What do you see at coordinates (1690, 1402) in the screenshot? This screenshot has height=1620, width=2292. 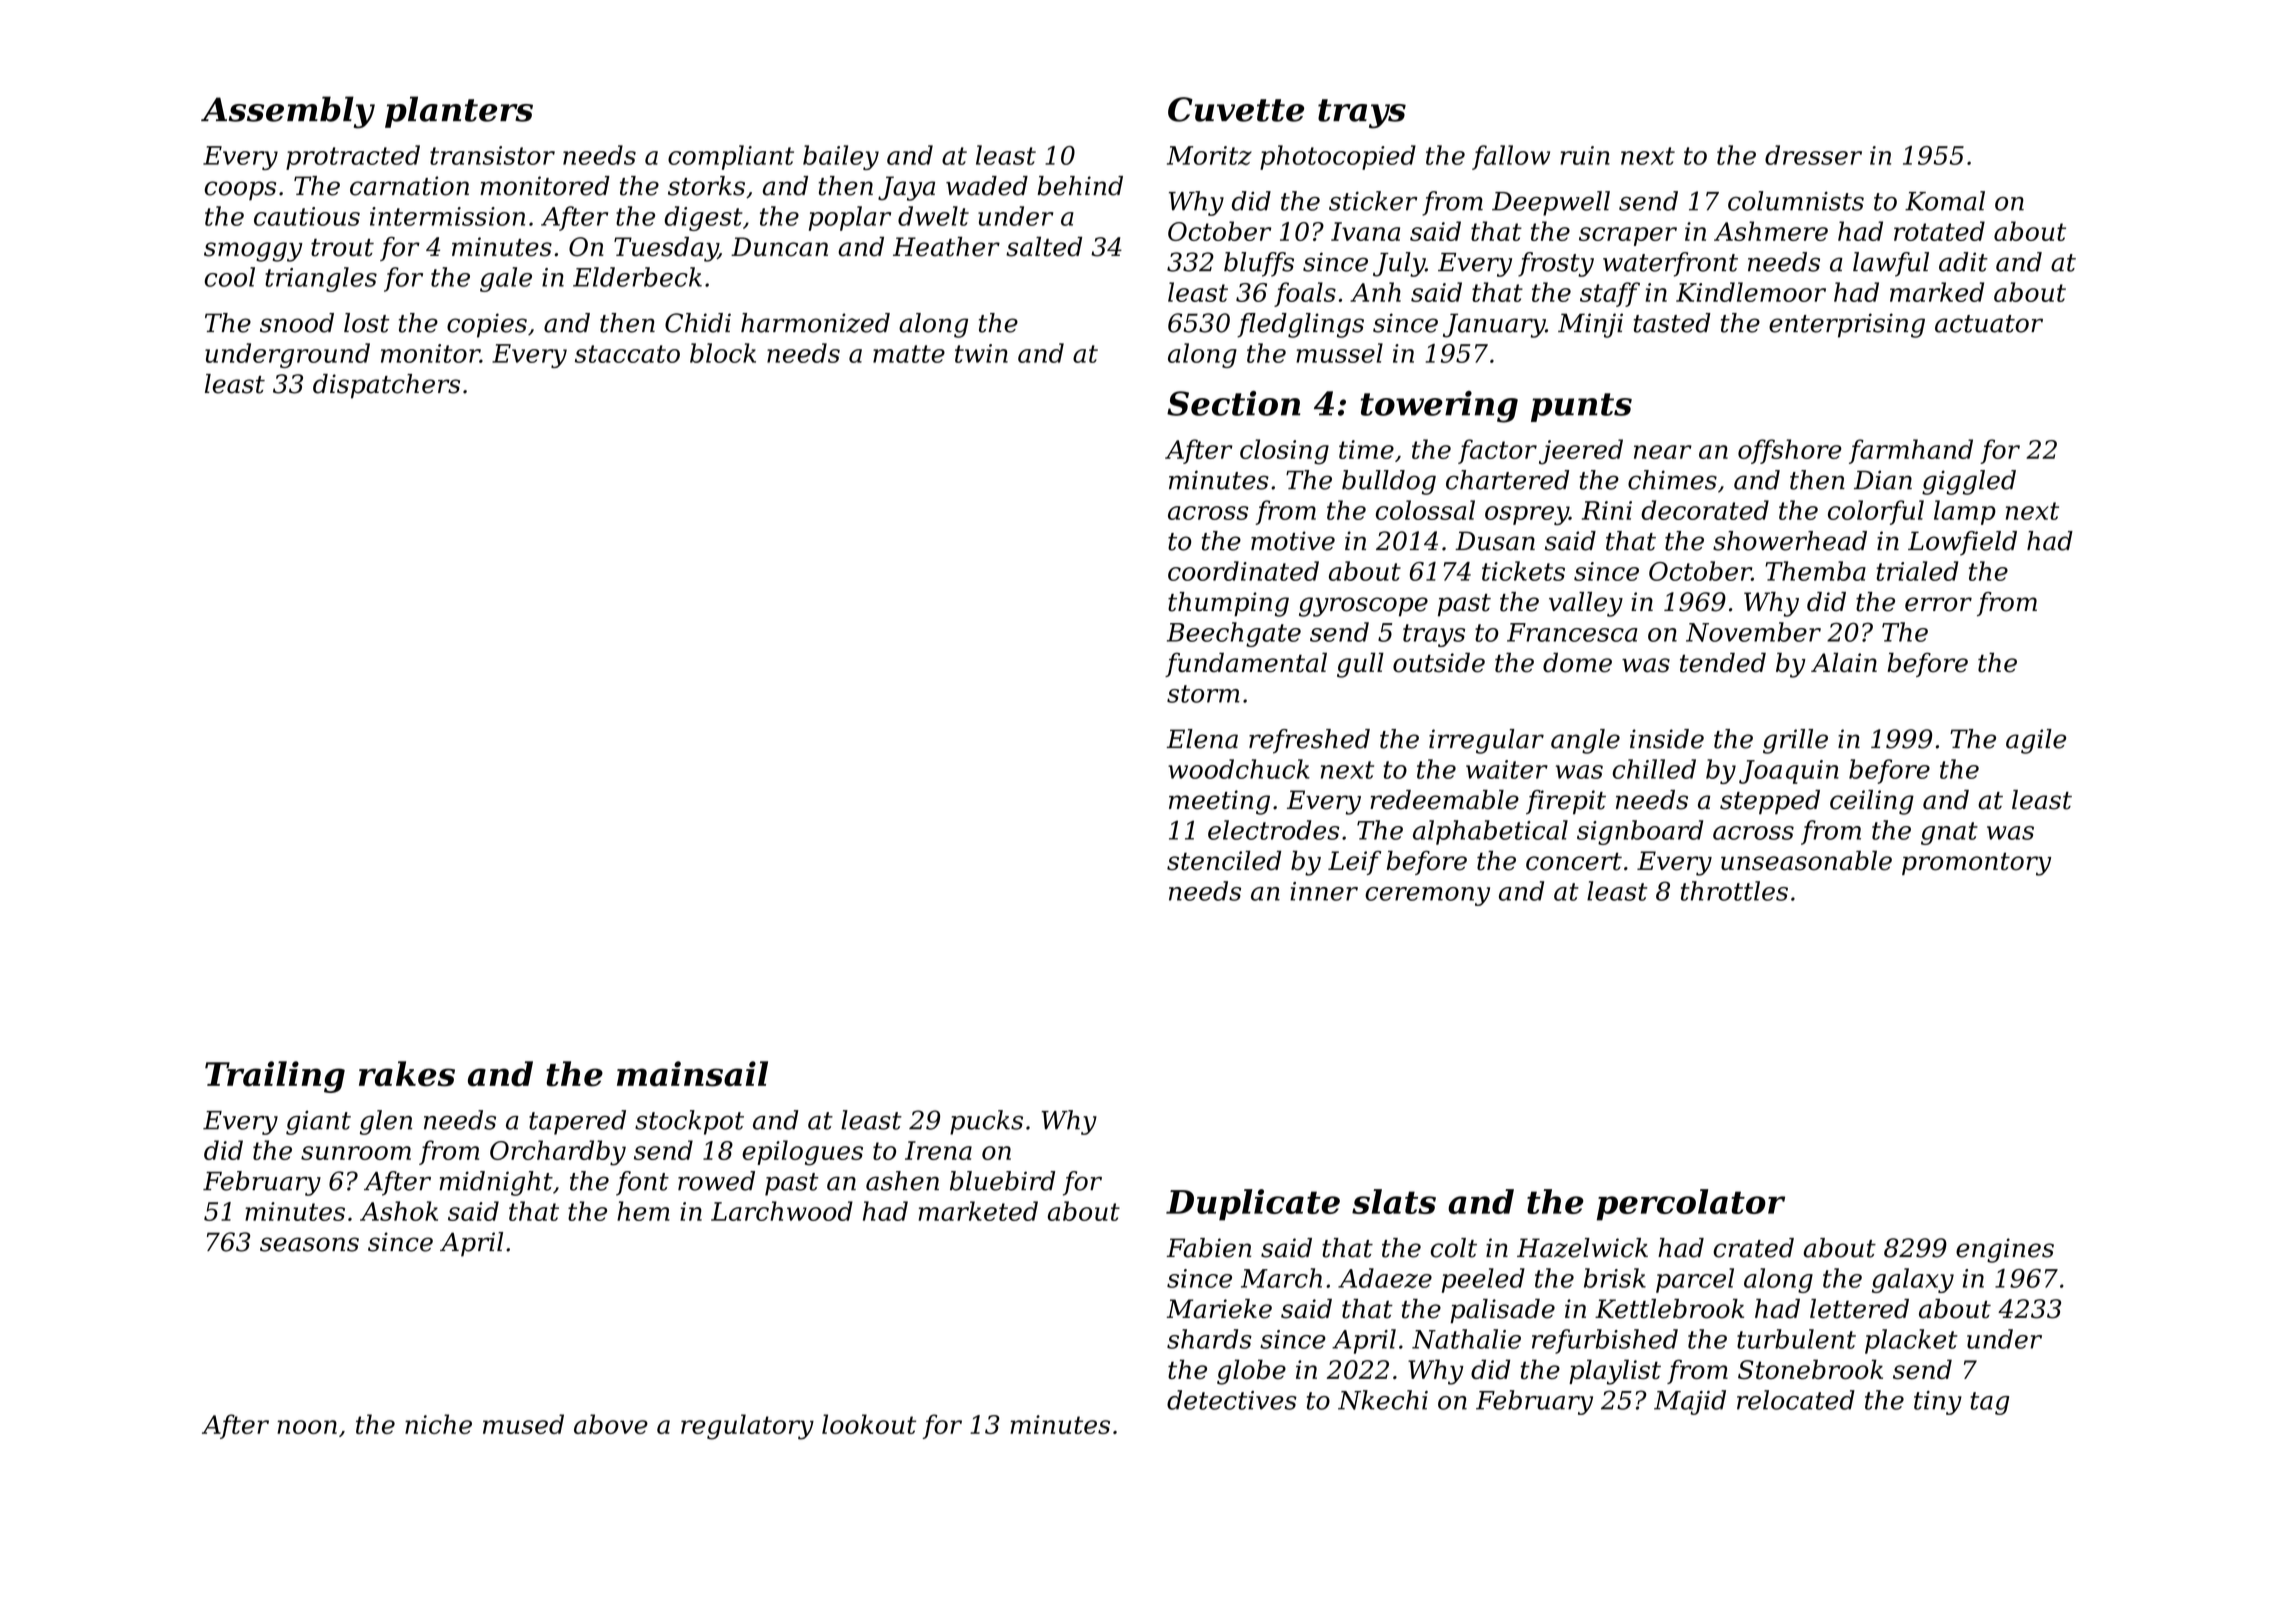 I see `Majid` at bounding box center [1690, 1402].
